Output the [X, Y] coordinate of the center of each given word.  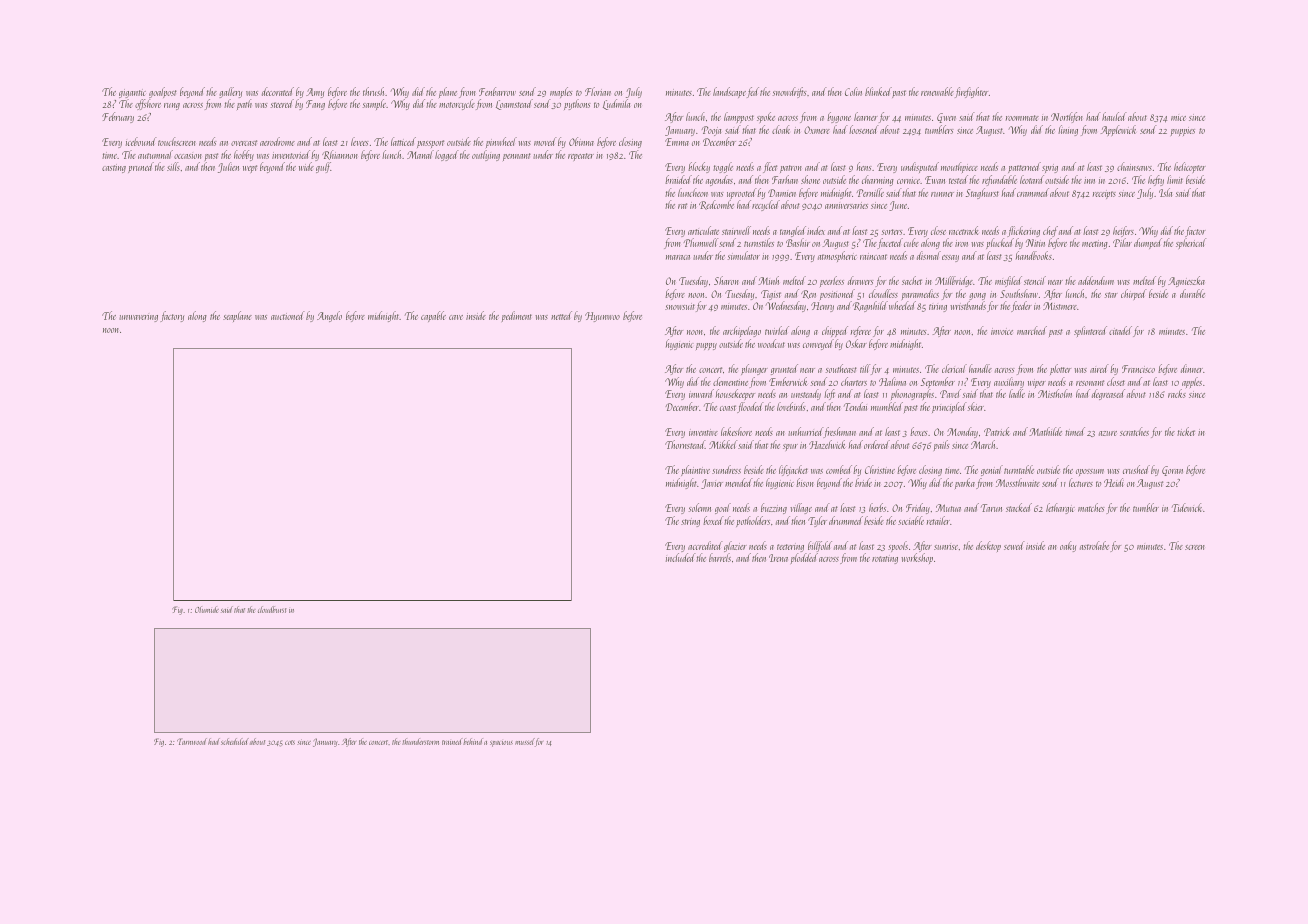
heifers [1123, 231]
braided [678, 179]
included [681, 557]
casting [114, 168]
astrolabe [1094, 545]
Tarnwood [192, 741]
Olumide [207, 609]
